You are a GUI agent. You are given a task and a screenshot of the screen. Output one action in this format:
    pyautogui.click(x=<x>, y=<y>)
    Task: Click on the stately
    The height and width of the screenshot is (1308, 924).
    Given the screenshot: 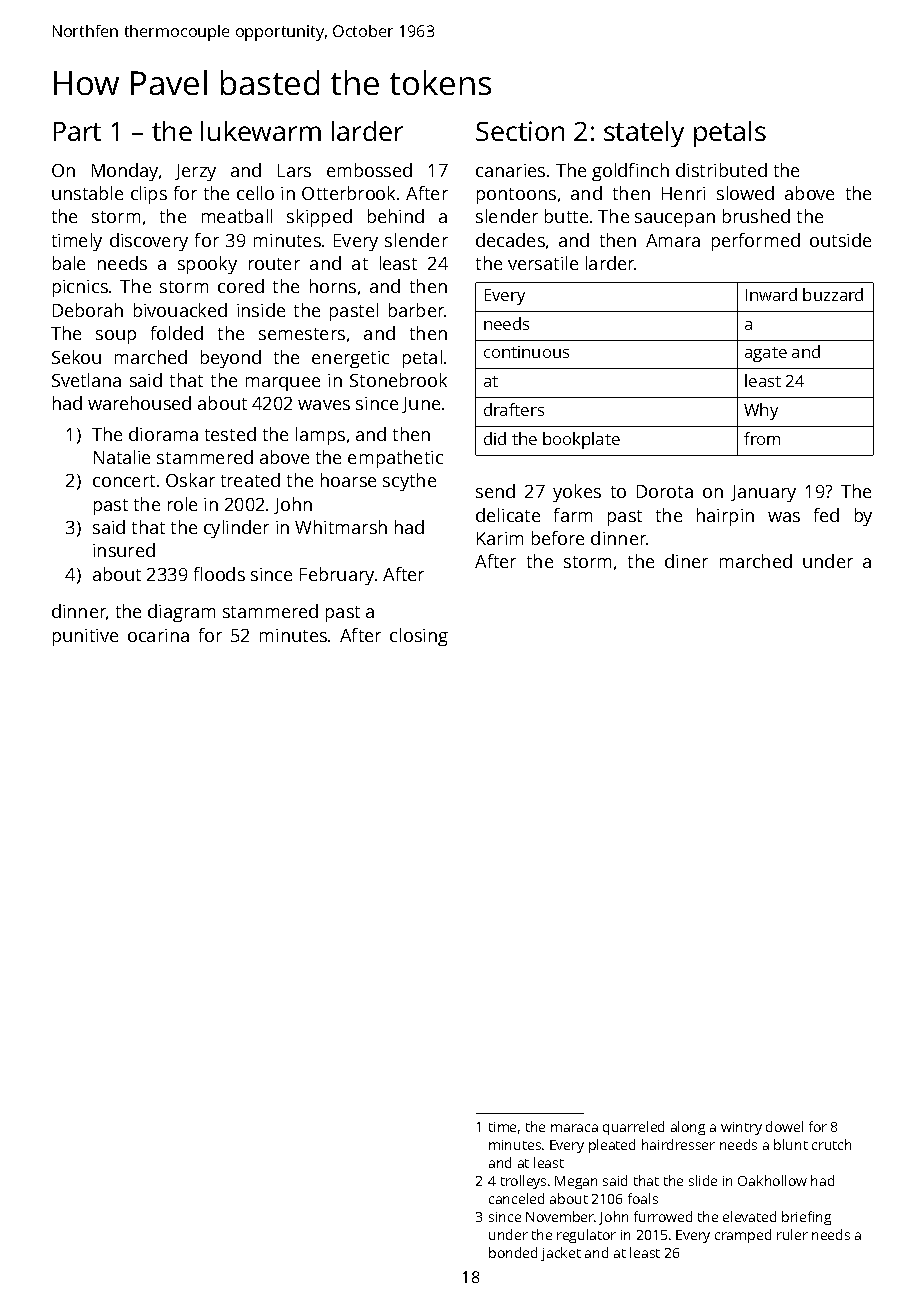 What is the action you would take?
    pyautogui.click(x=644, y=134)
